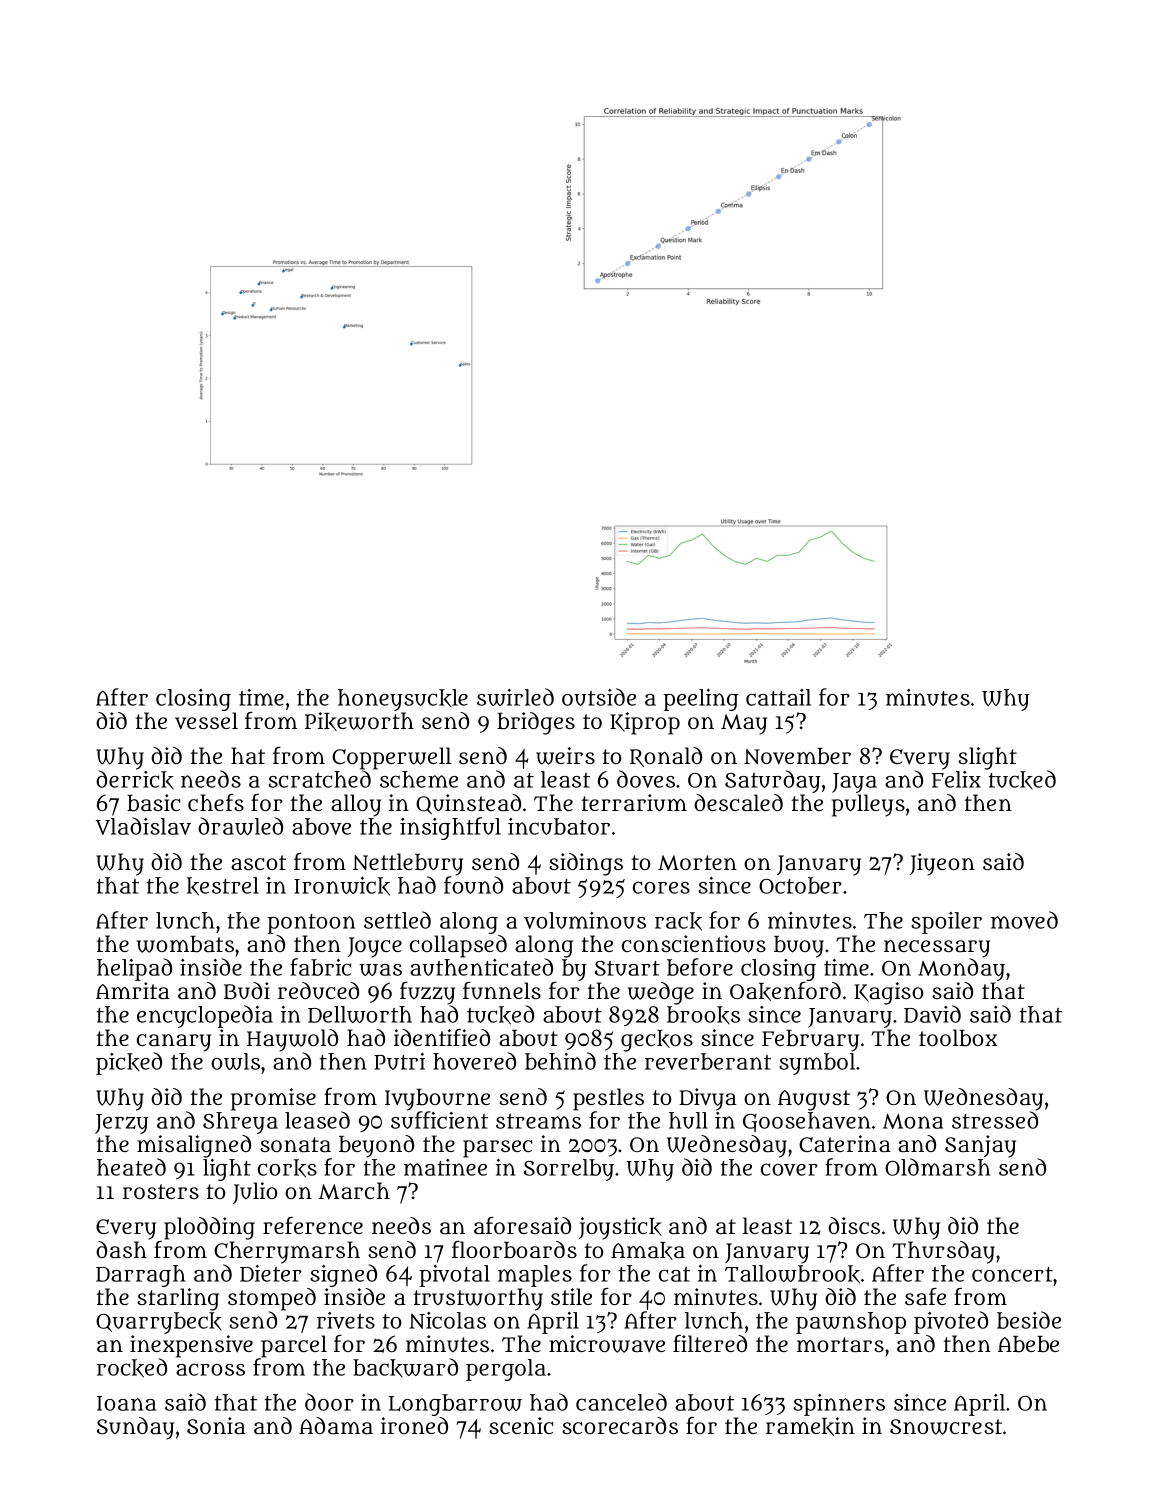 The width and height of the page is (1160, 1501). I want to click on behind, so click(560, 1061).
